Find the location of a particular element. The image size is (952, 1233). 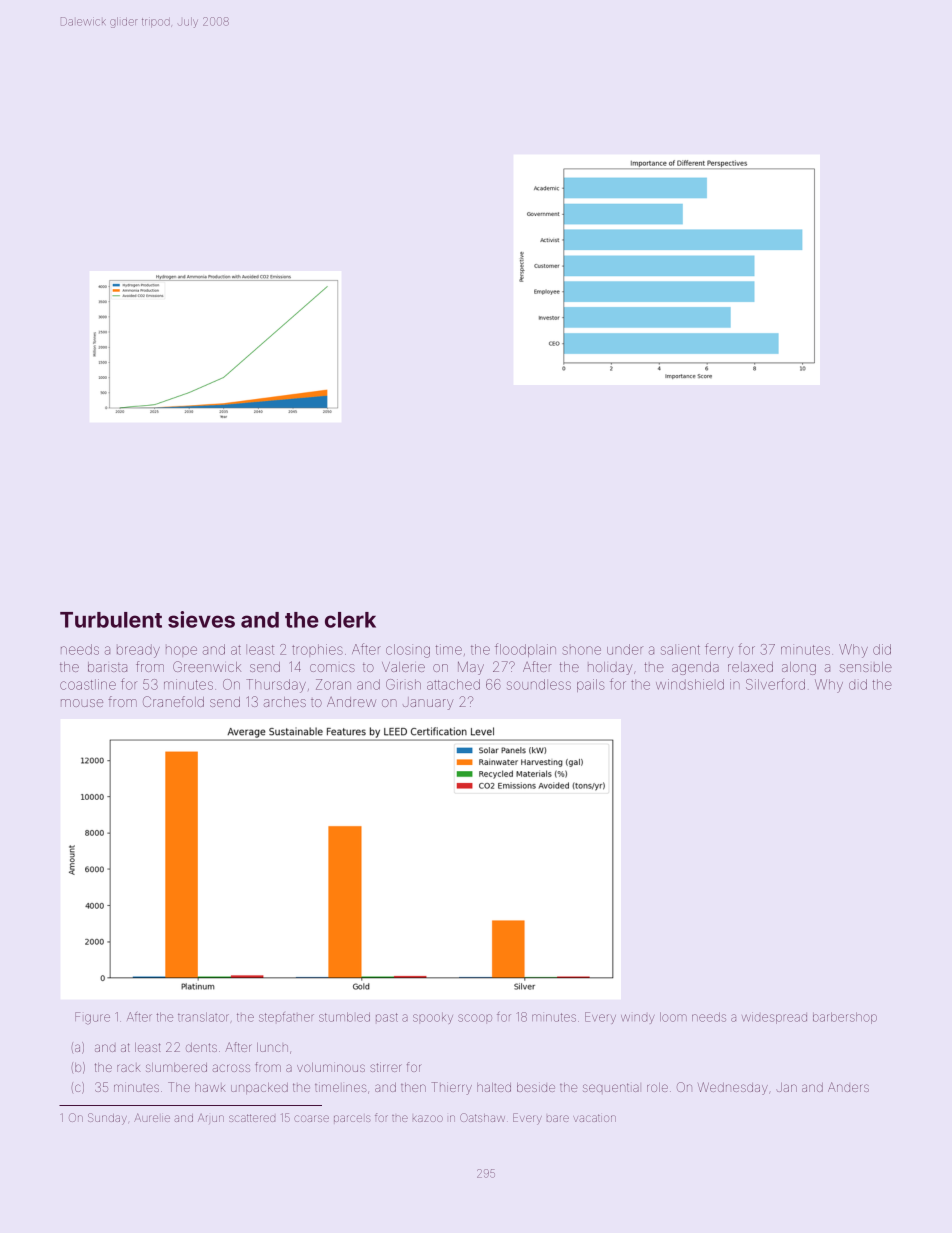

clerk is located at coordinates (350, 620).
